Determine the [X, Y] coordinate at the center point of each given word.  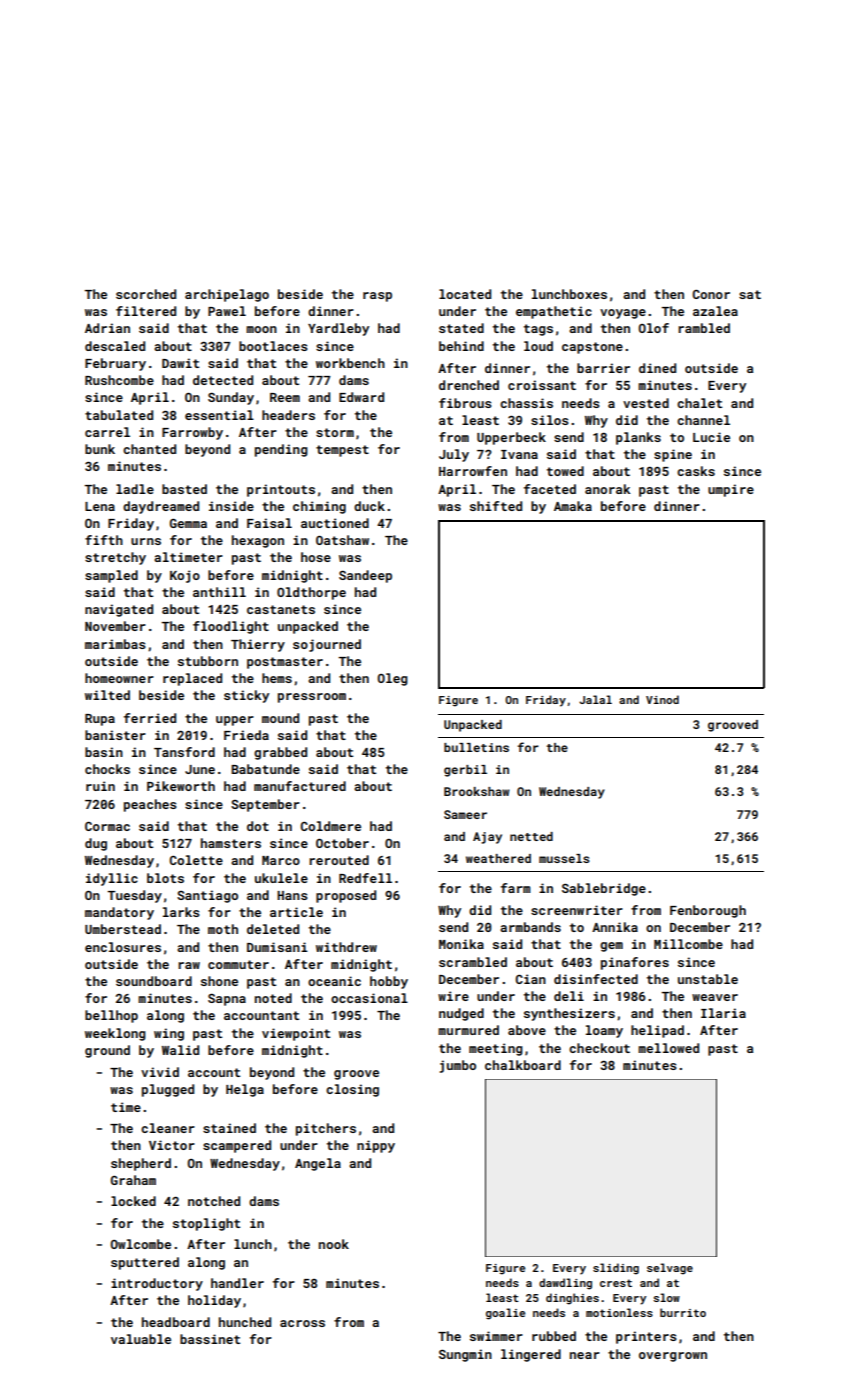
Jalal [595, 699]
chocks [107, 769]
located [465, 294]
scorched [146, 294]
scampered [237, 1146]
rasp [377, 297]
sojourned [327, 645]
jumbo [458, 1066]
